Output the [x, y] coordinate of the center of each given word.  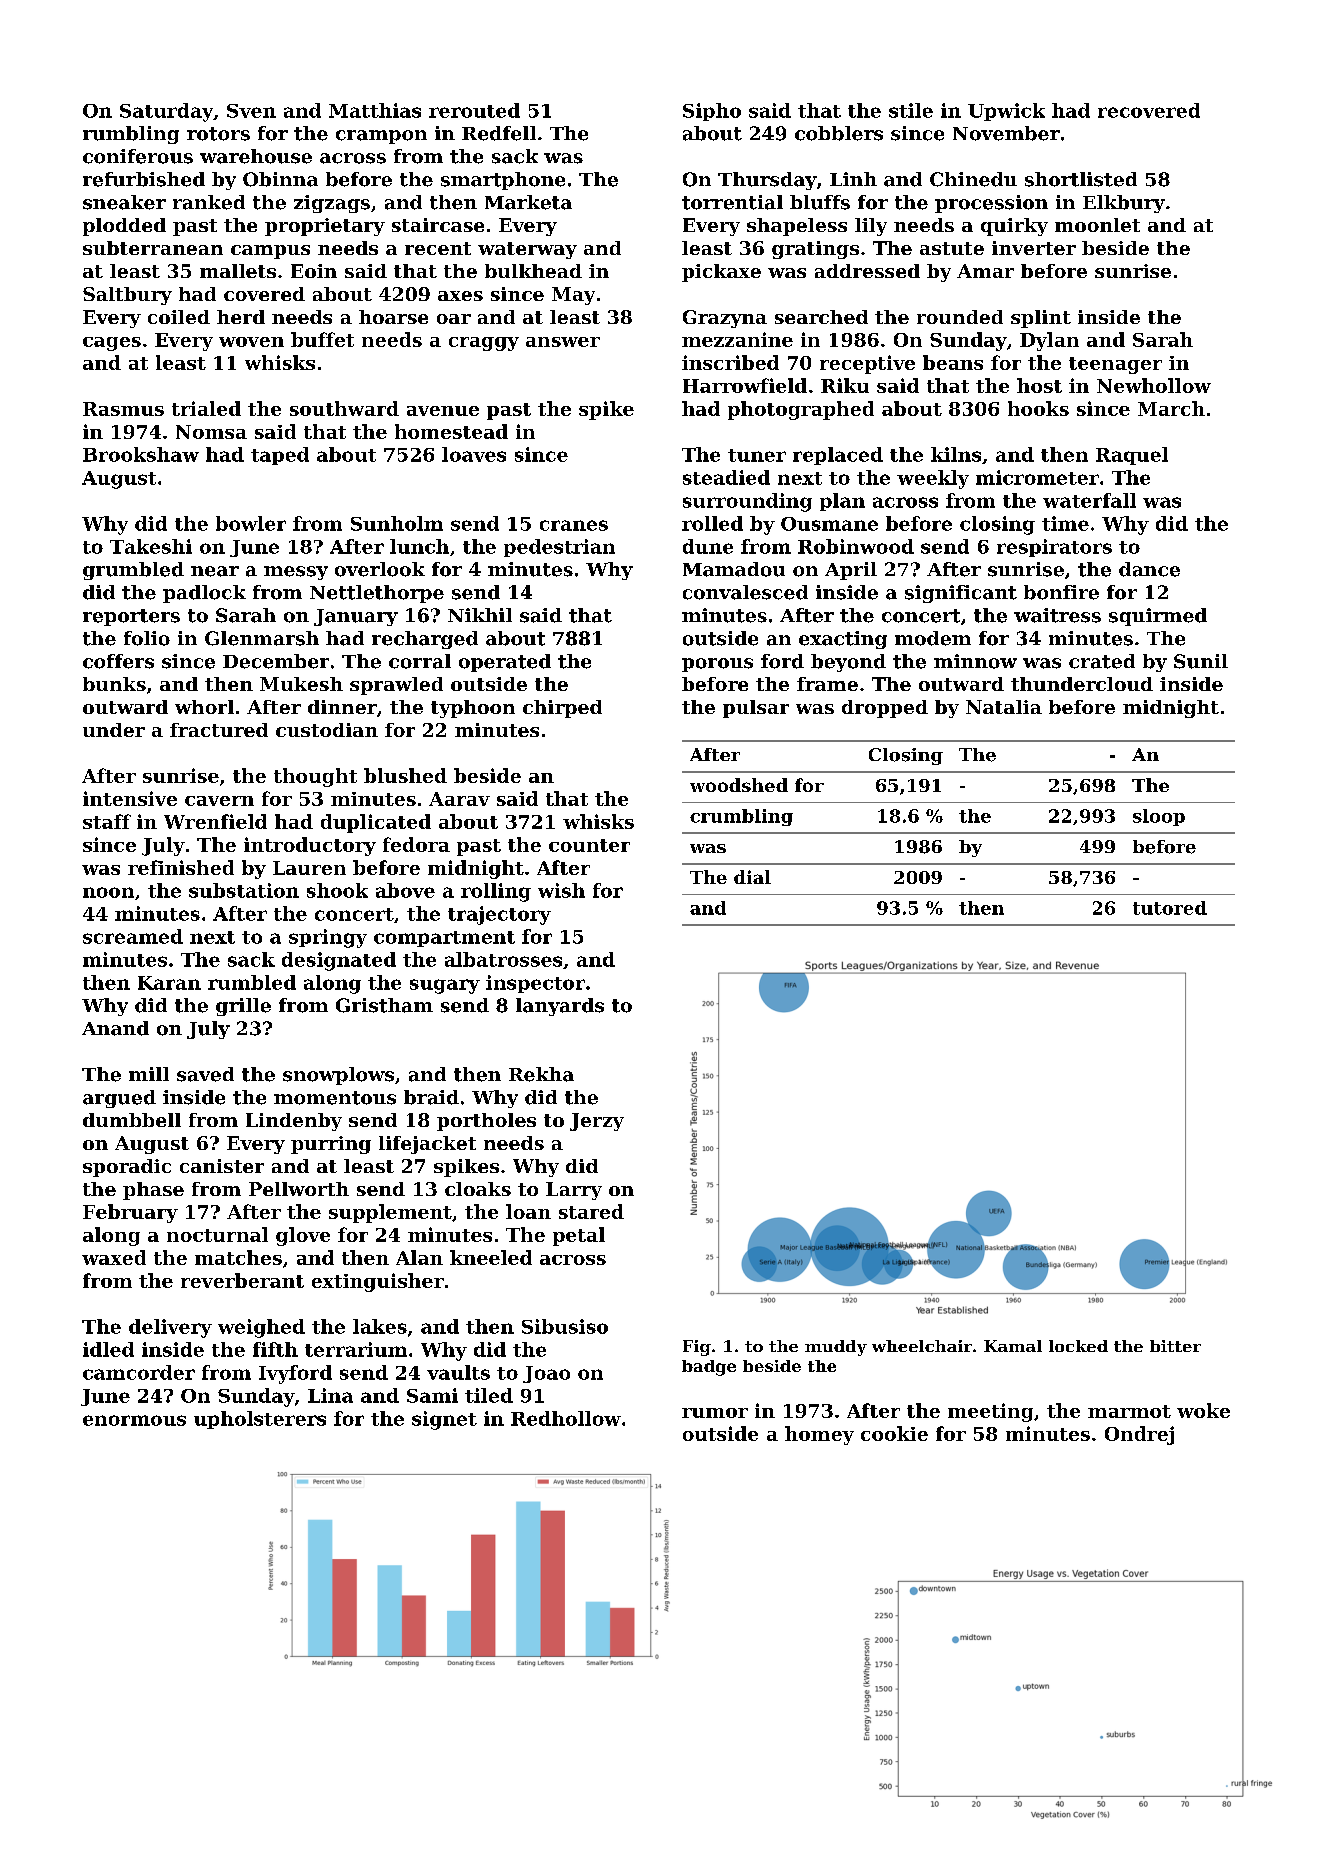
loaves [474, 454]
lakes [380, 1326]
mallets [238, 271]
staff [107, 821]
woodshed [739, 785]
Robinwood [856, 546]
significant [961, 594]
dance [1149, 569]
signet [444, 1420]
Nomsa [211, 432]
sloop [1159, 817]
